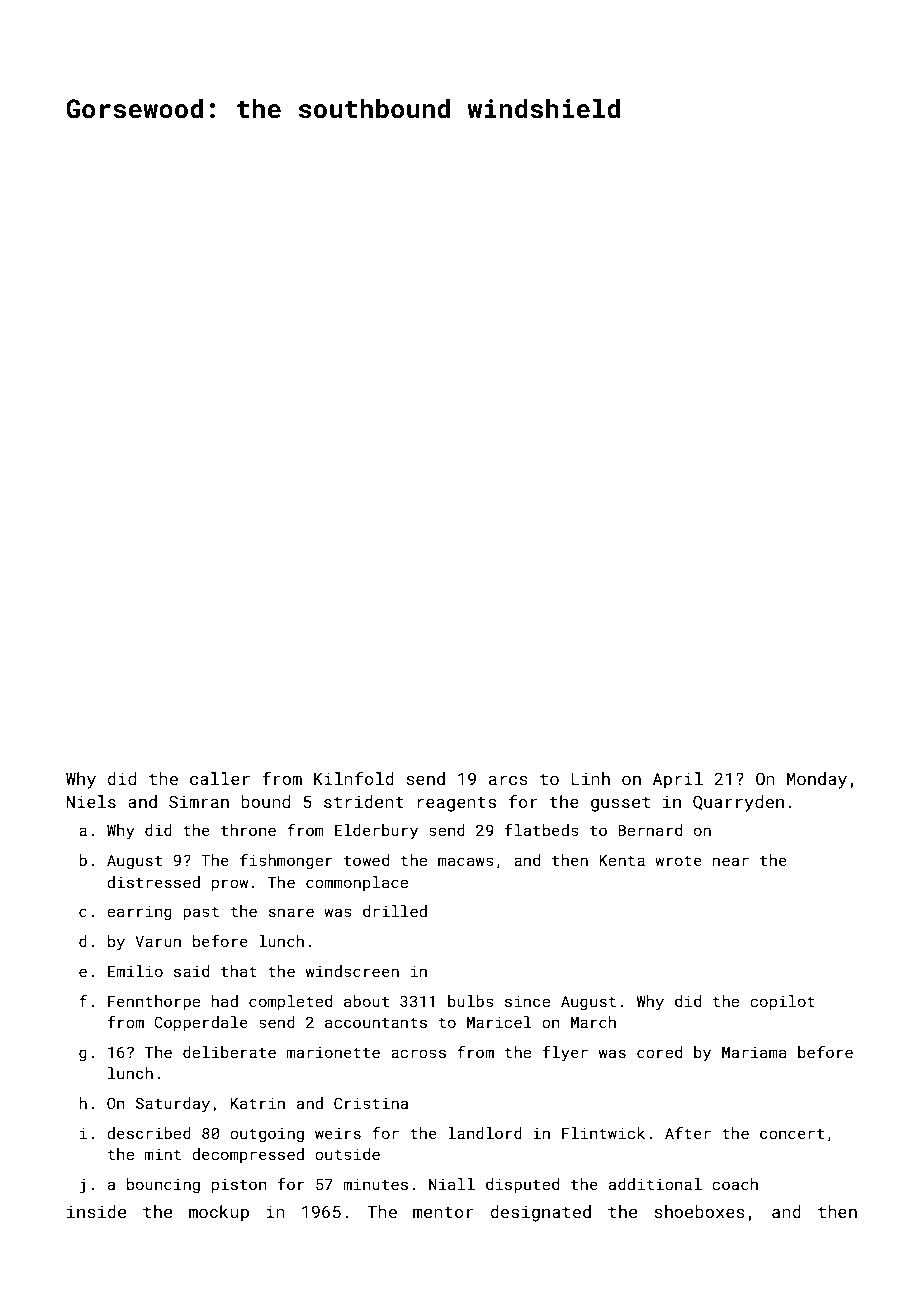 Image resolution: width=924 pixels, height=1314 pixels. I want to click on Fennthorpe, so click(154, 1002).
